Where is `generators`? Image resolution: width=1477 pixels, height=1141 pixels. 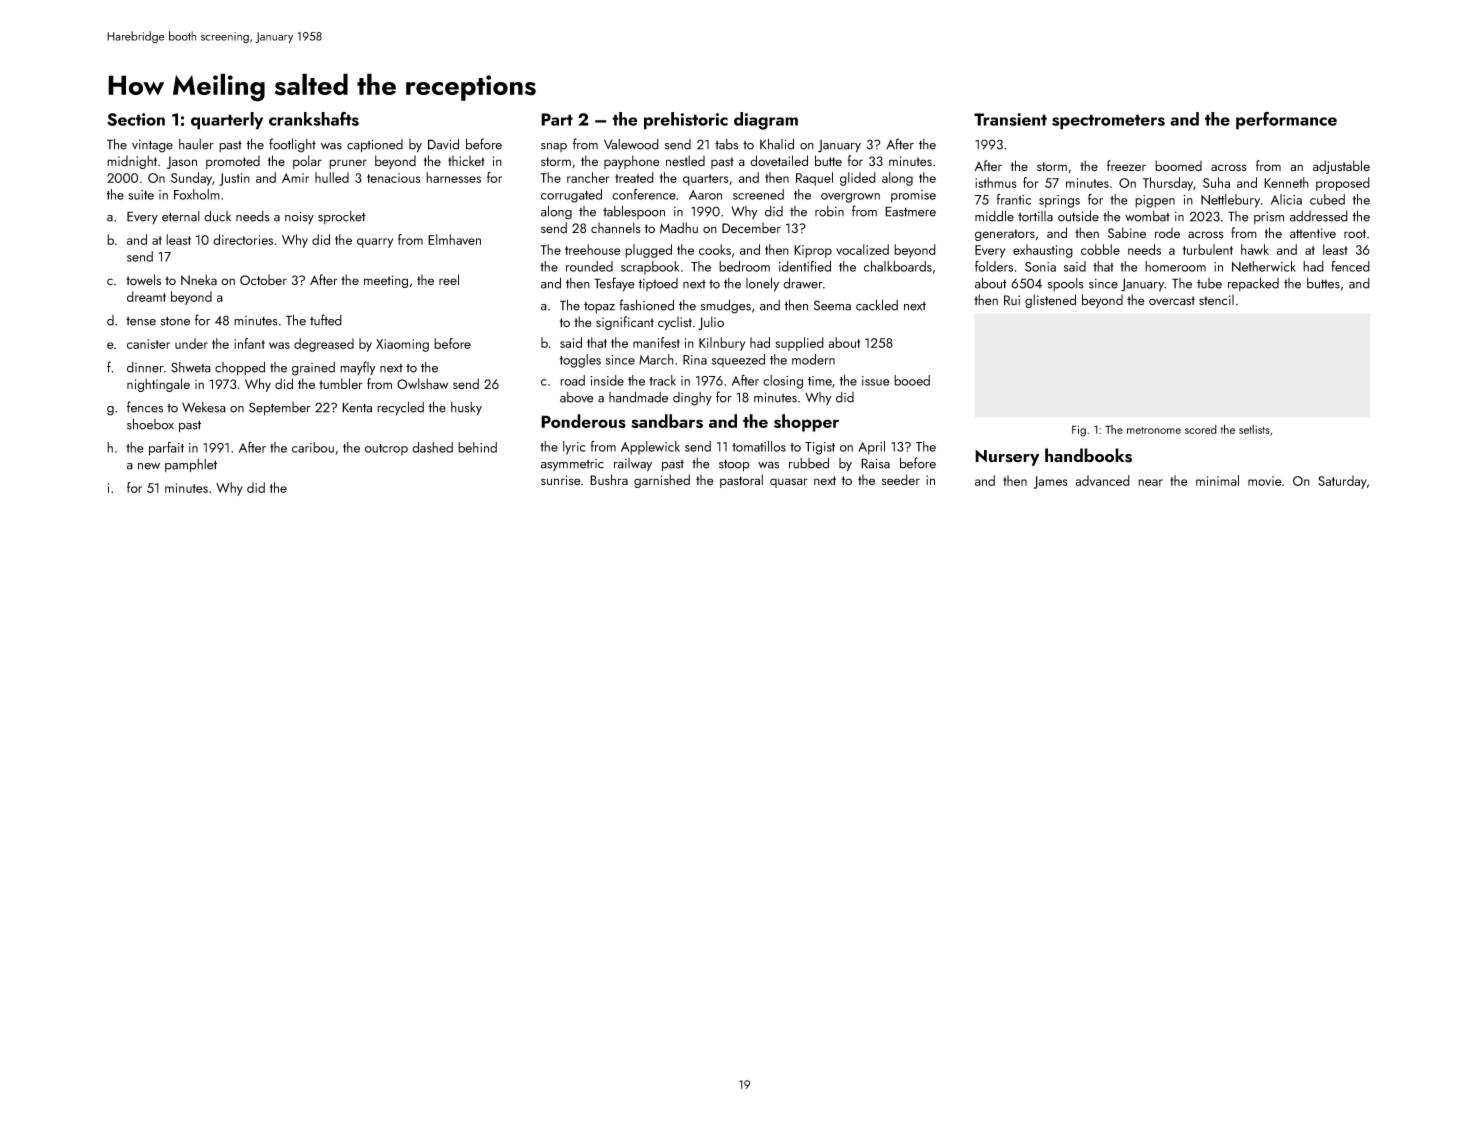 generators is located at coordinates (1005, 235).
